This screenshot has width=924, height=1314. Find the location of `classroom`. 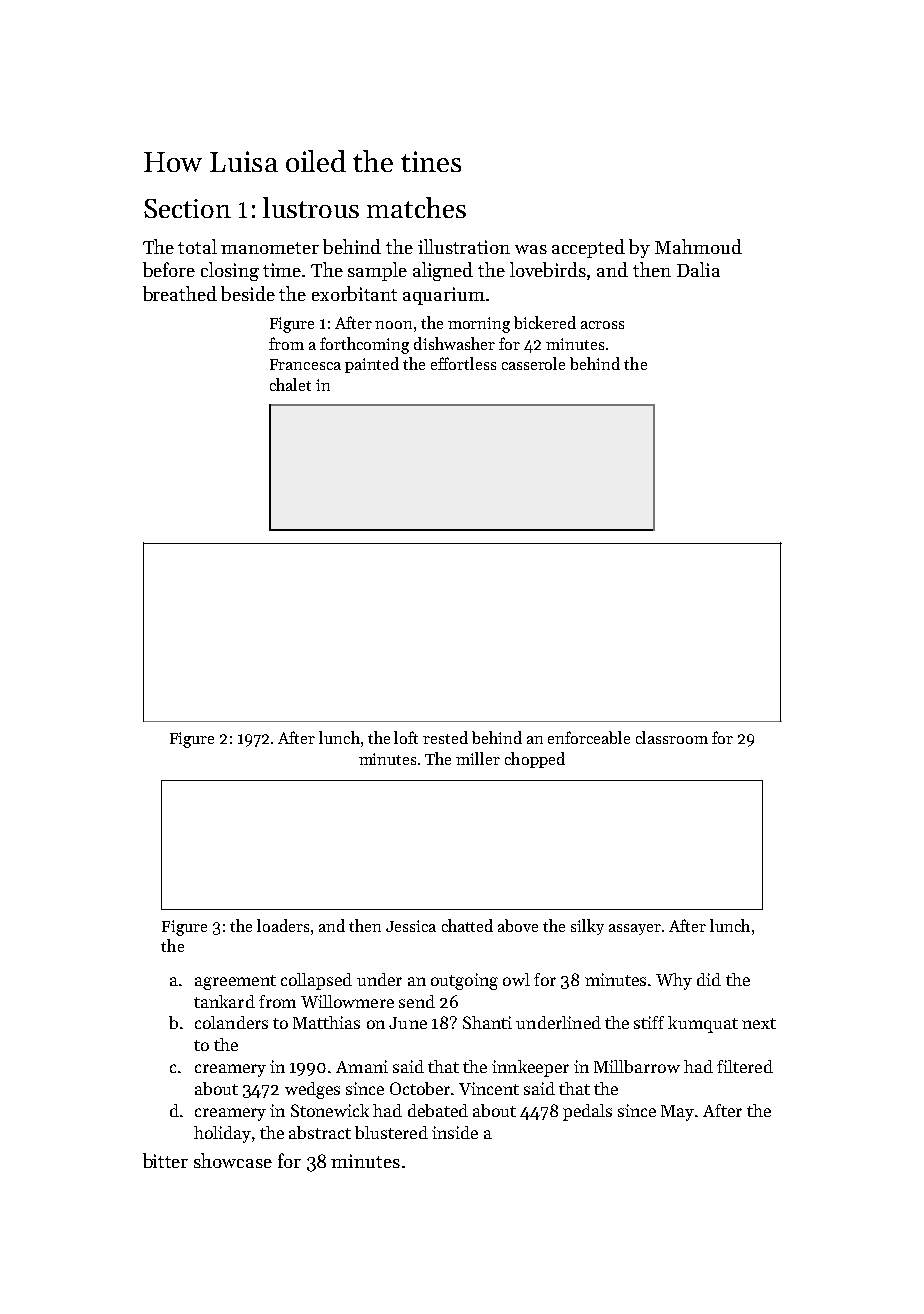

classroom is located at coordinates (672, 737).
